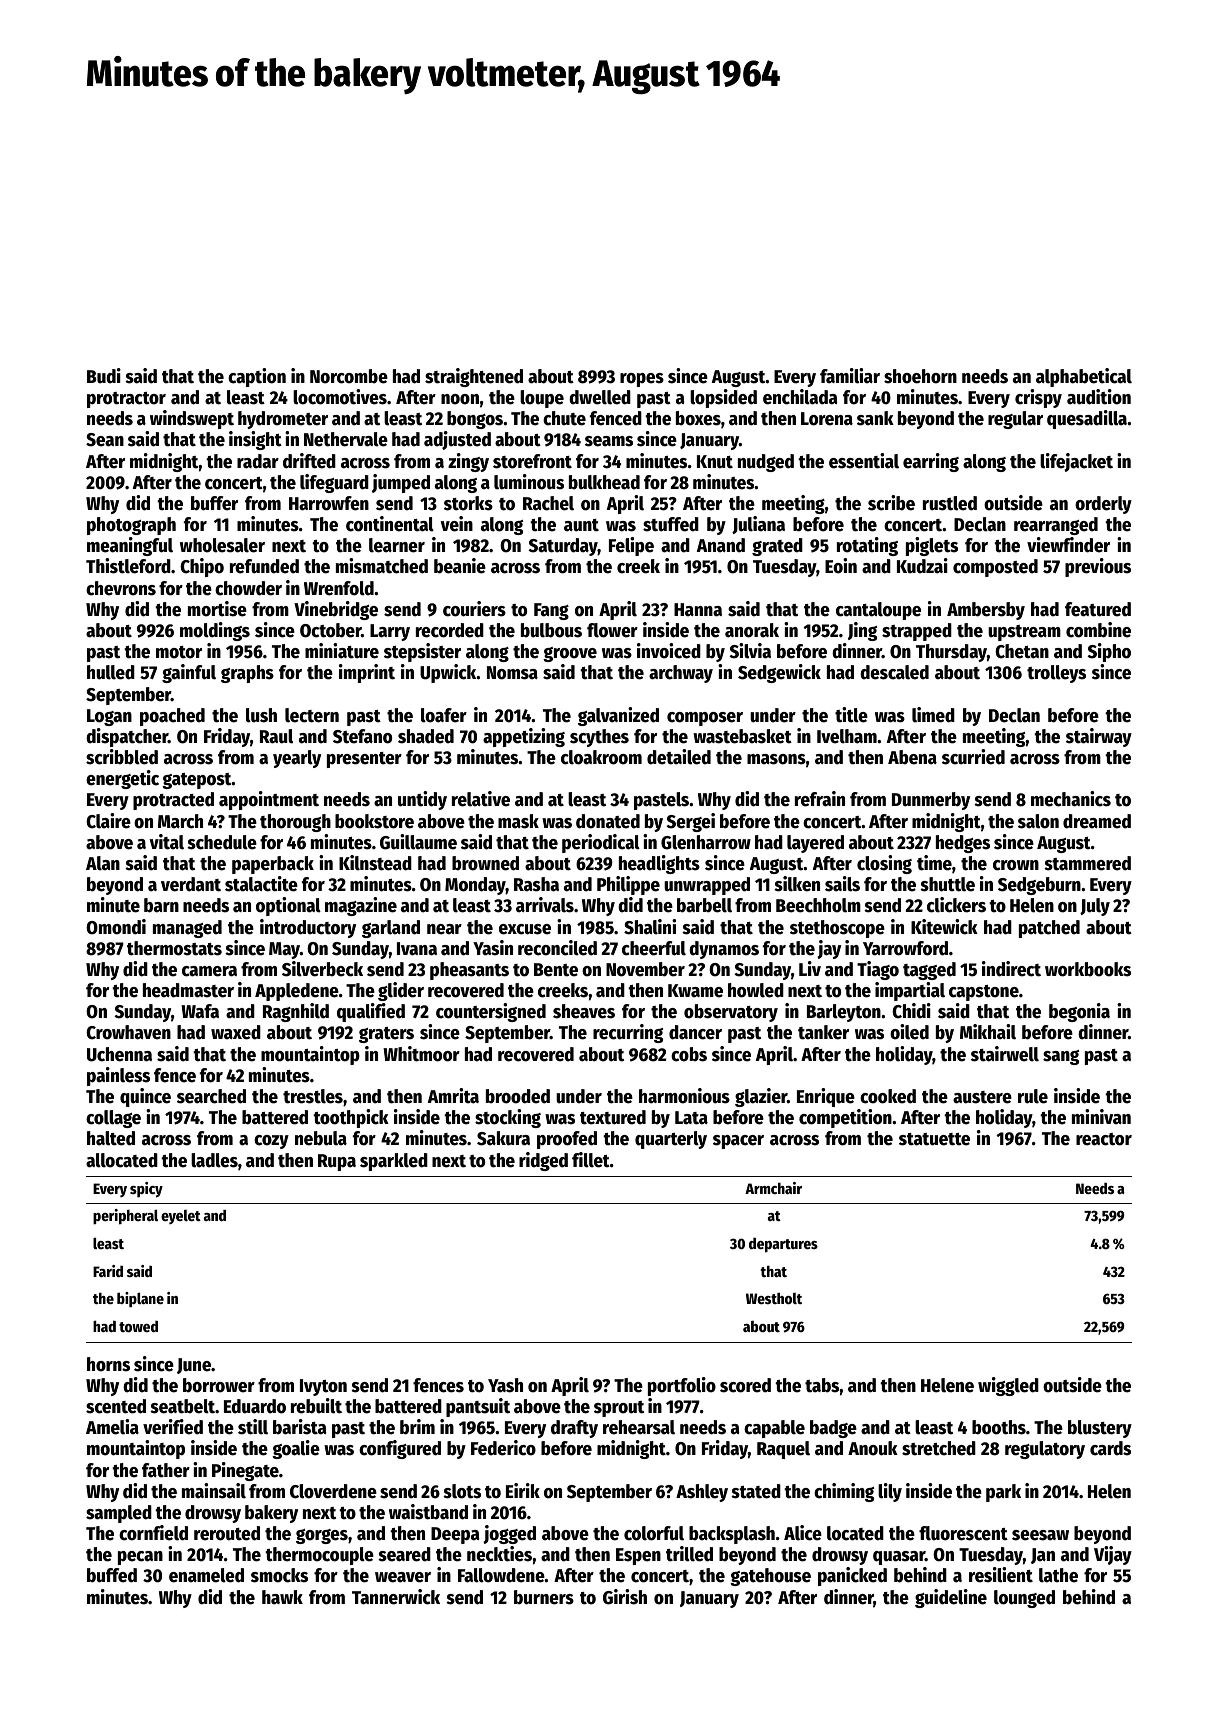 This screenshot has width=1218, height=1723. Describe the element at coordinates (518, 821) in the screenshot. I see `mask` at that location.
